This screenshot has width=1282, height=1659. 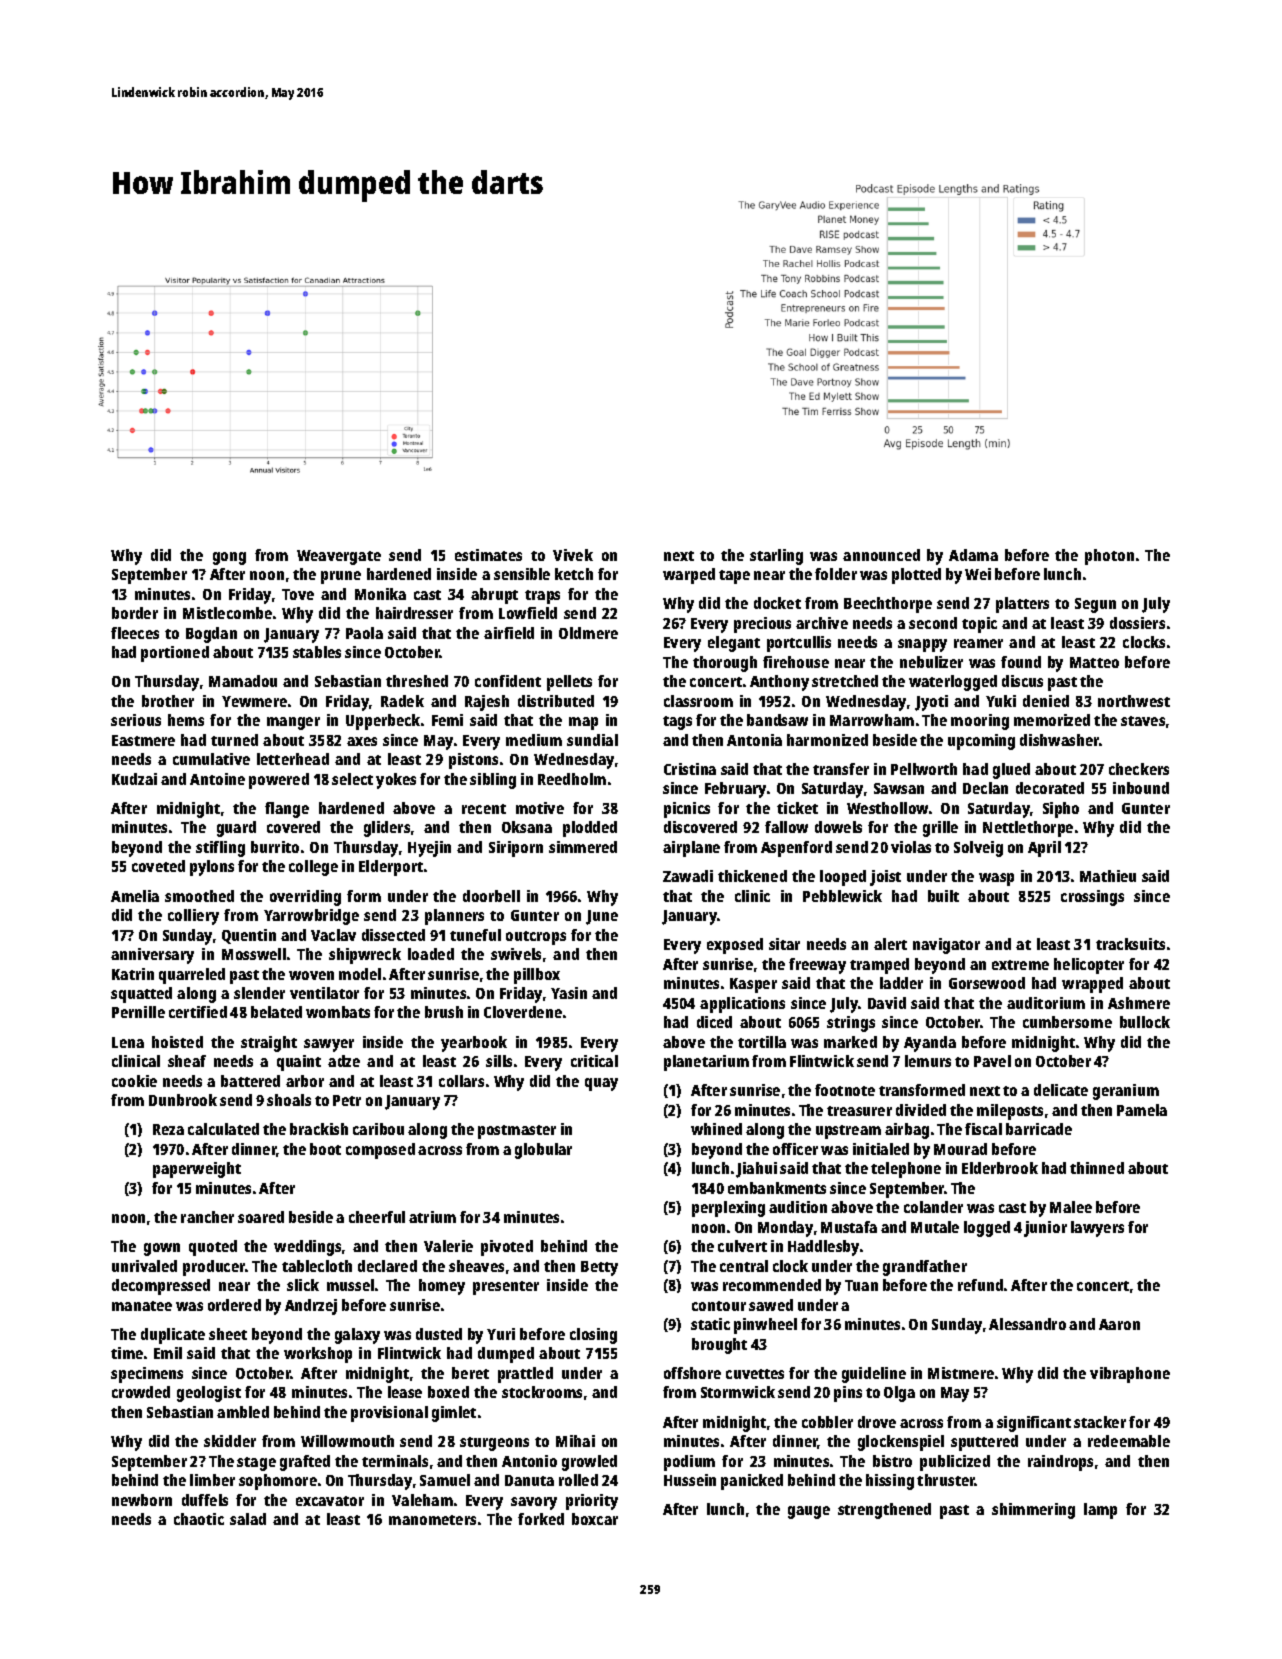 What do you see at coordinates (776, 557) in the screenshot?
I see `starling` at bounding box center [776, 557].
